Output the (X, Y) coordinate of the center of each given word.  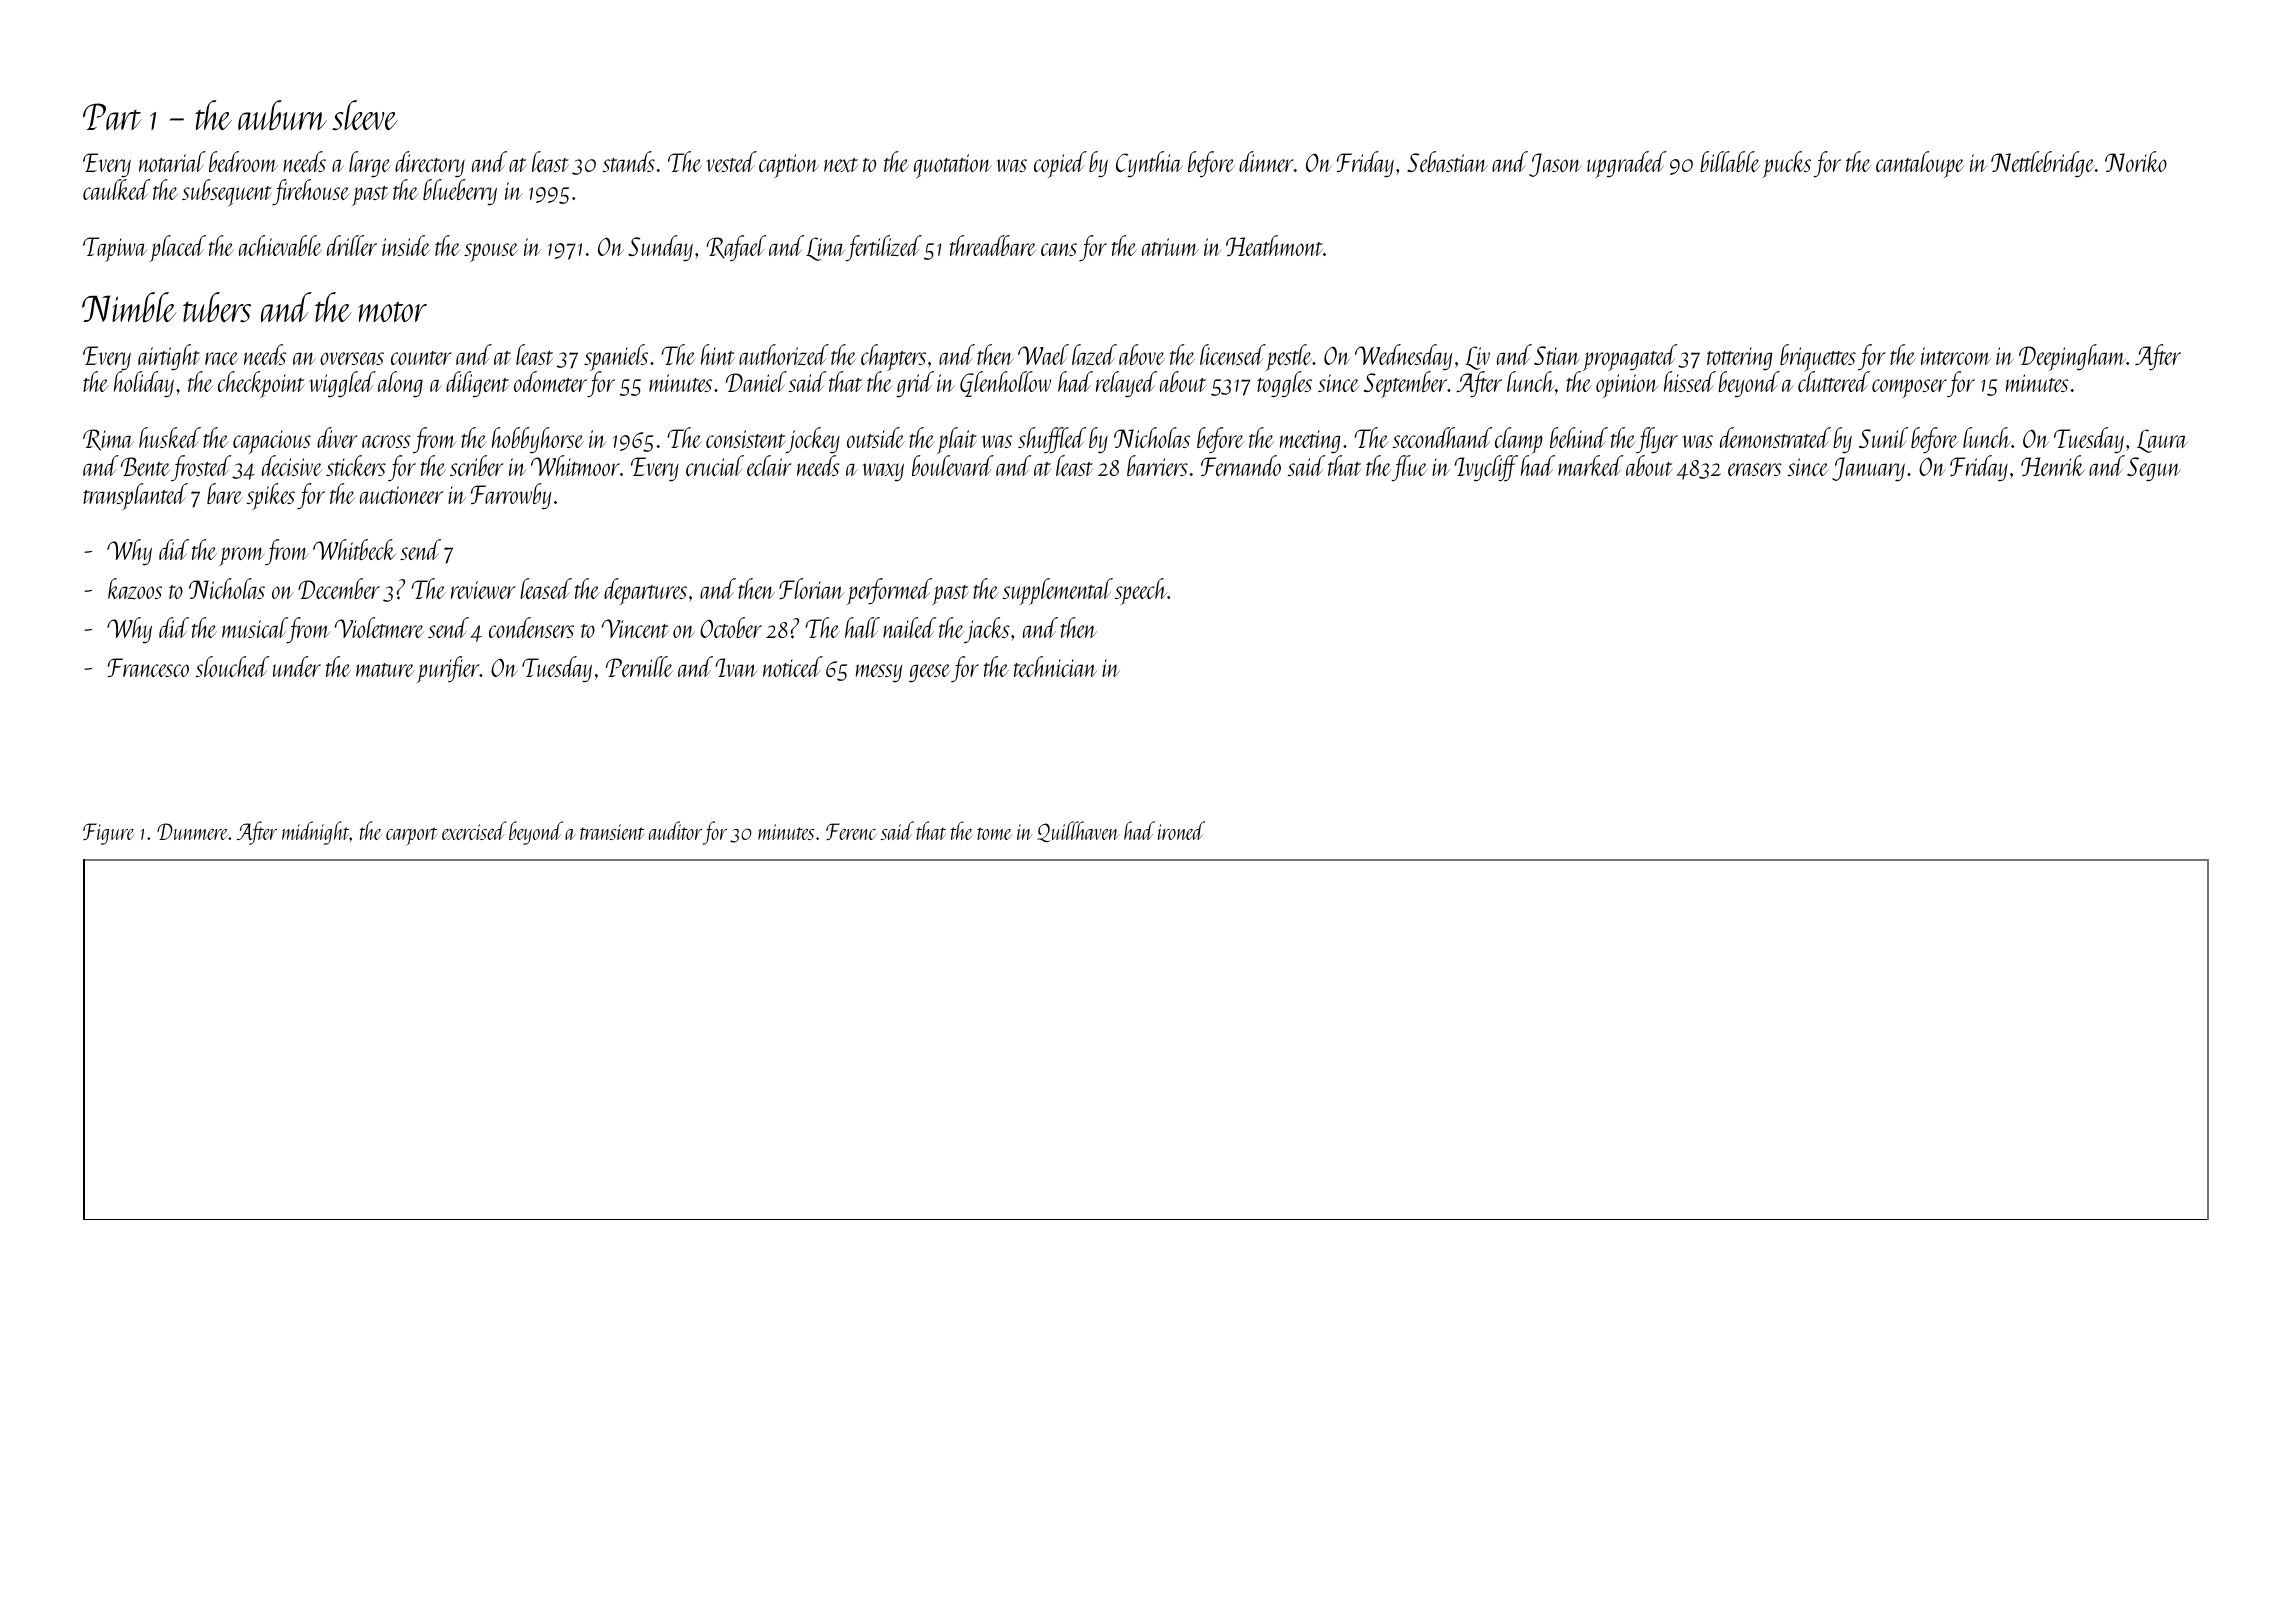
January (1868, 469)
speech (1141, 591)
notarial (172, 161)
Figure (109, 834)
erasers (1755, 469)
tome (994, 833)
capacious (271, 443)
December (339, 588)
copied (1060, 164)
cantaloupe (1920, 164)
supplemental (1057, 591)
